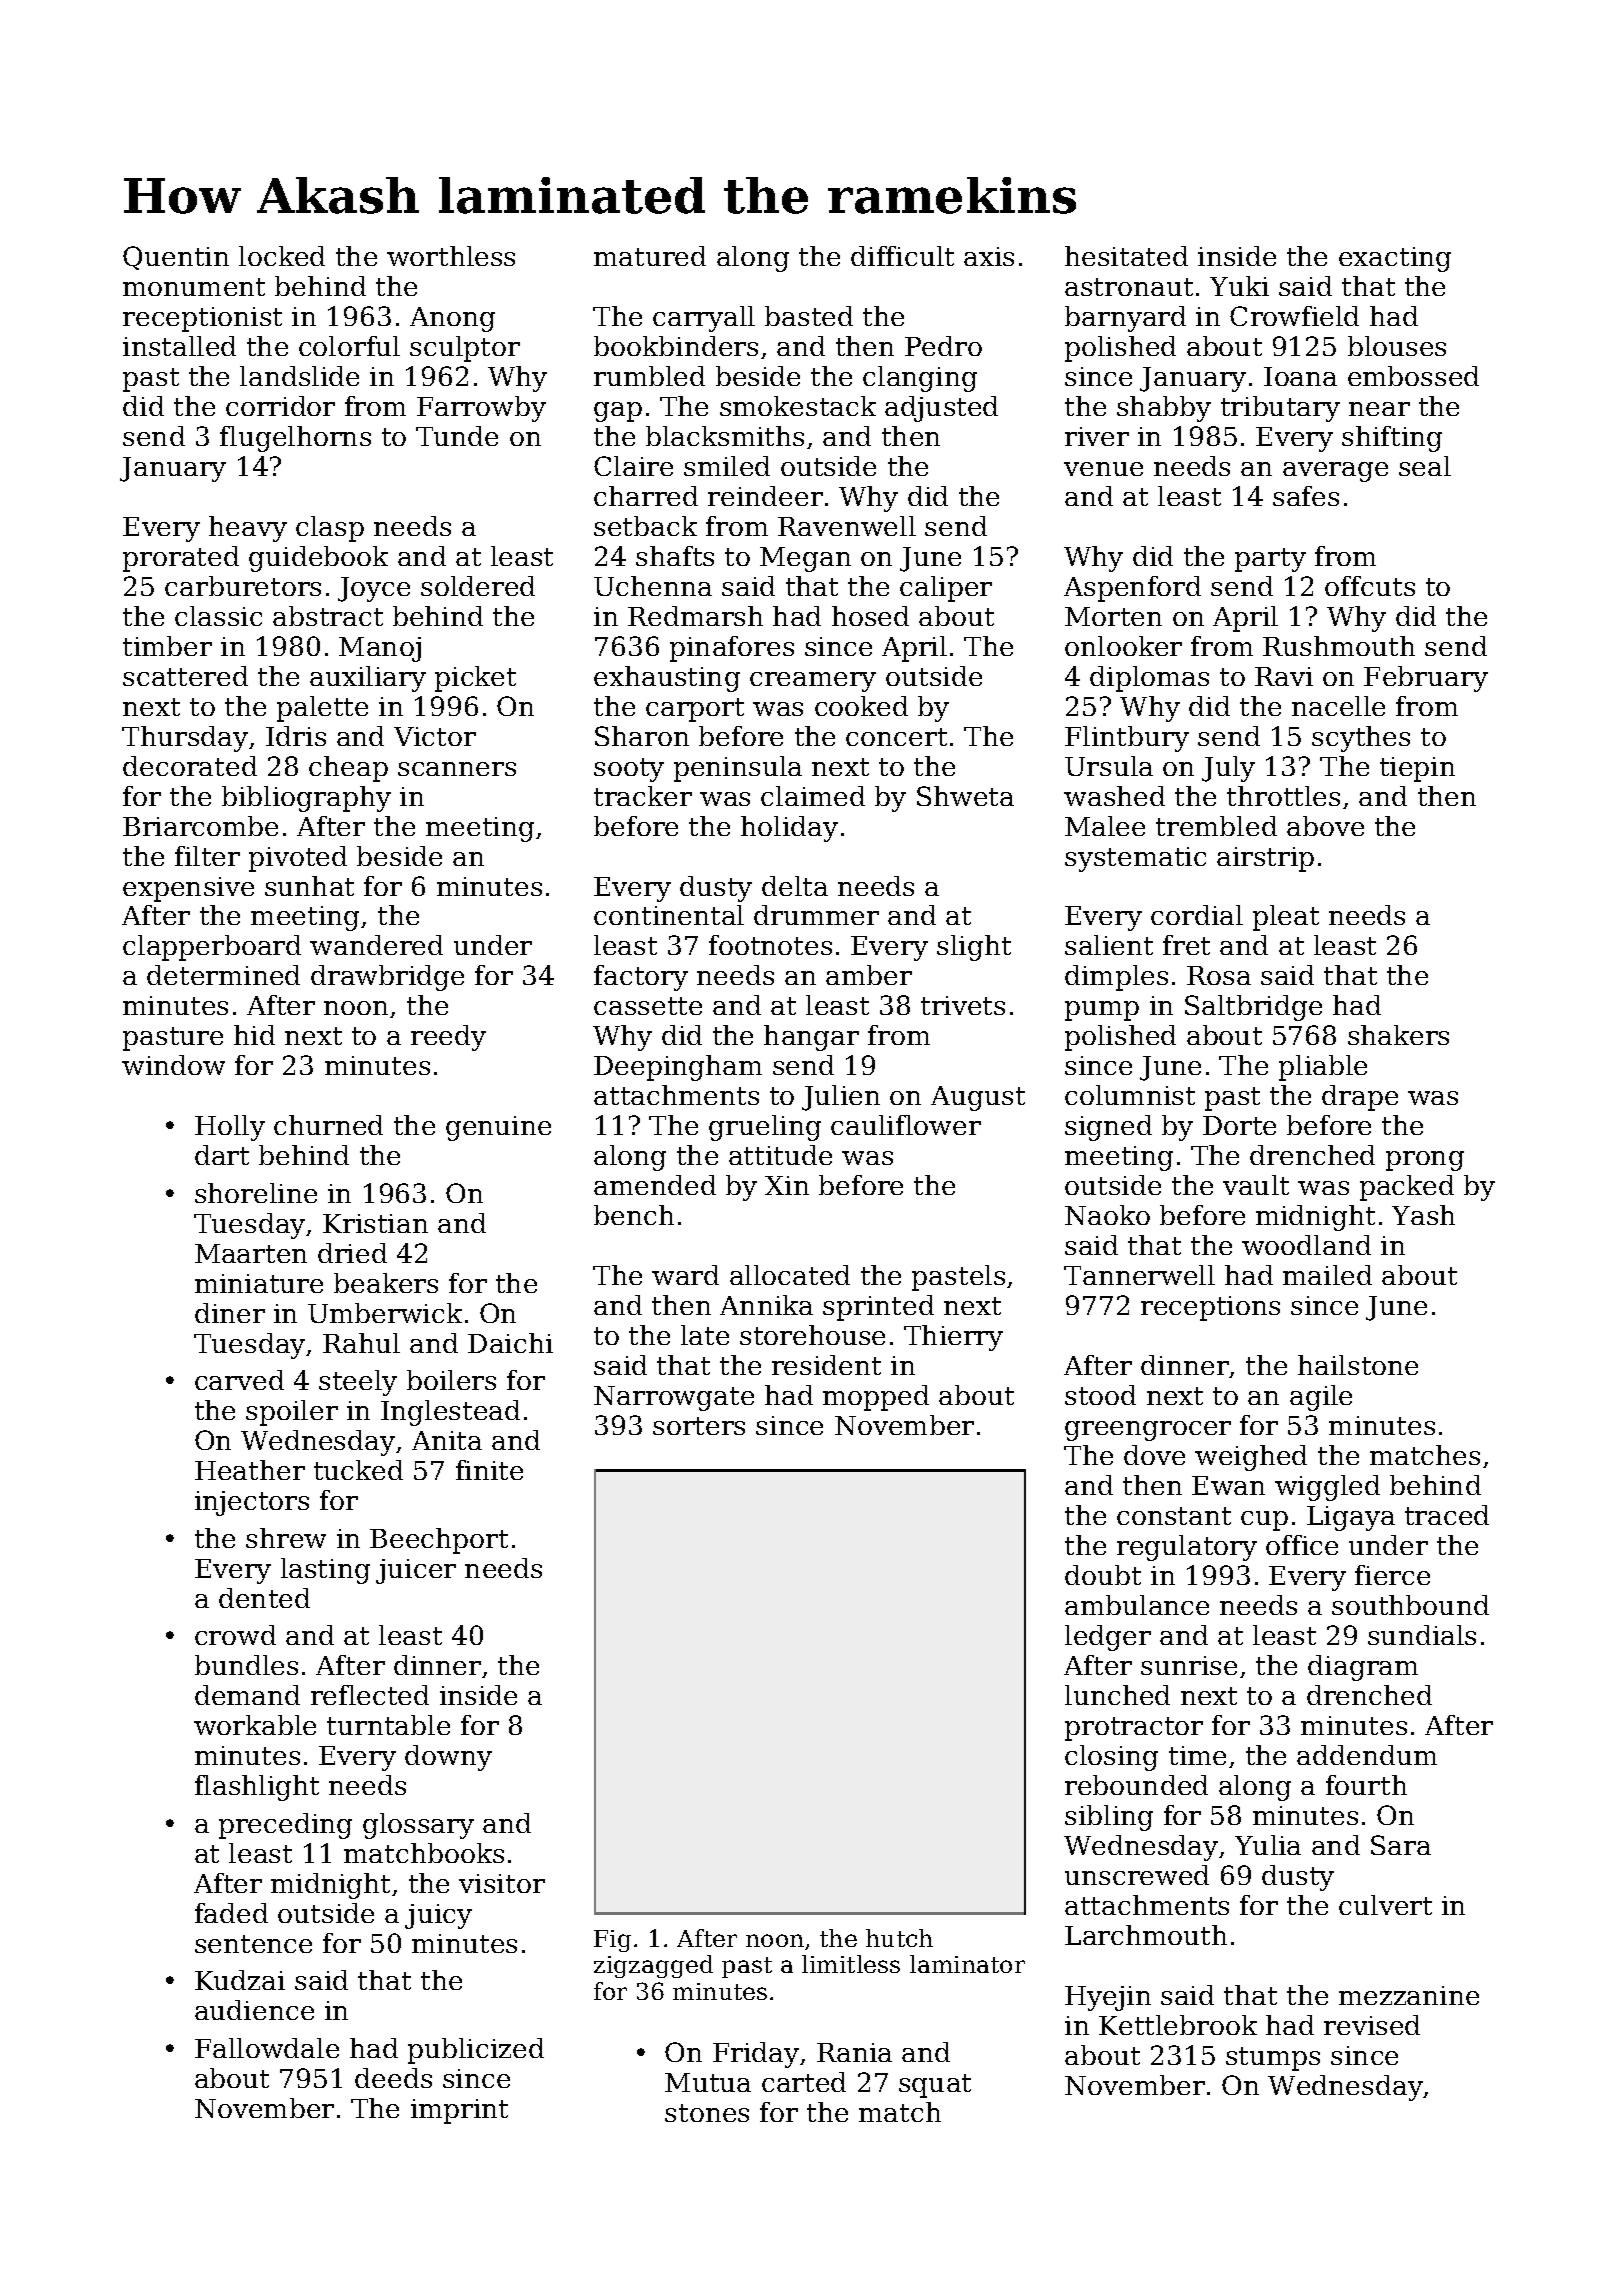  Describe the element at coordinates (1126, 256) in the screenshot. I see `hesitated` at that location.
